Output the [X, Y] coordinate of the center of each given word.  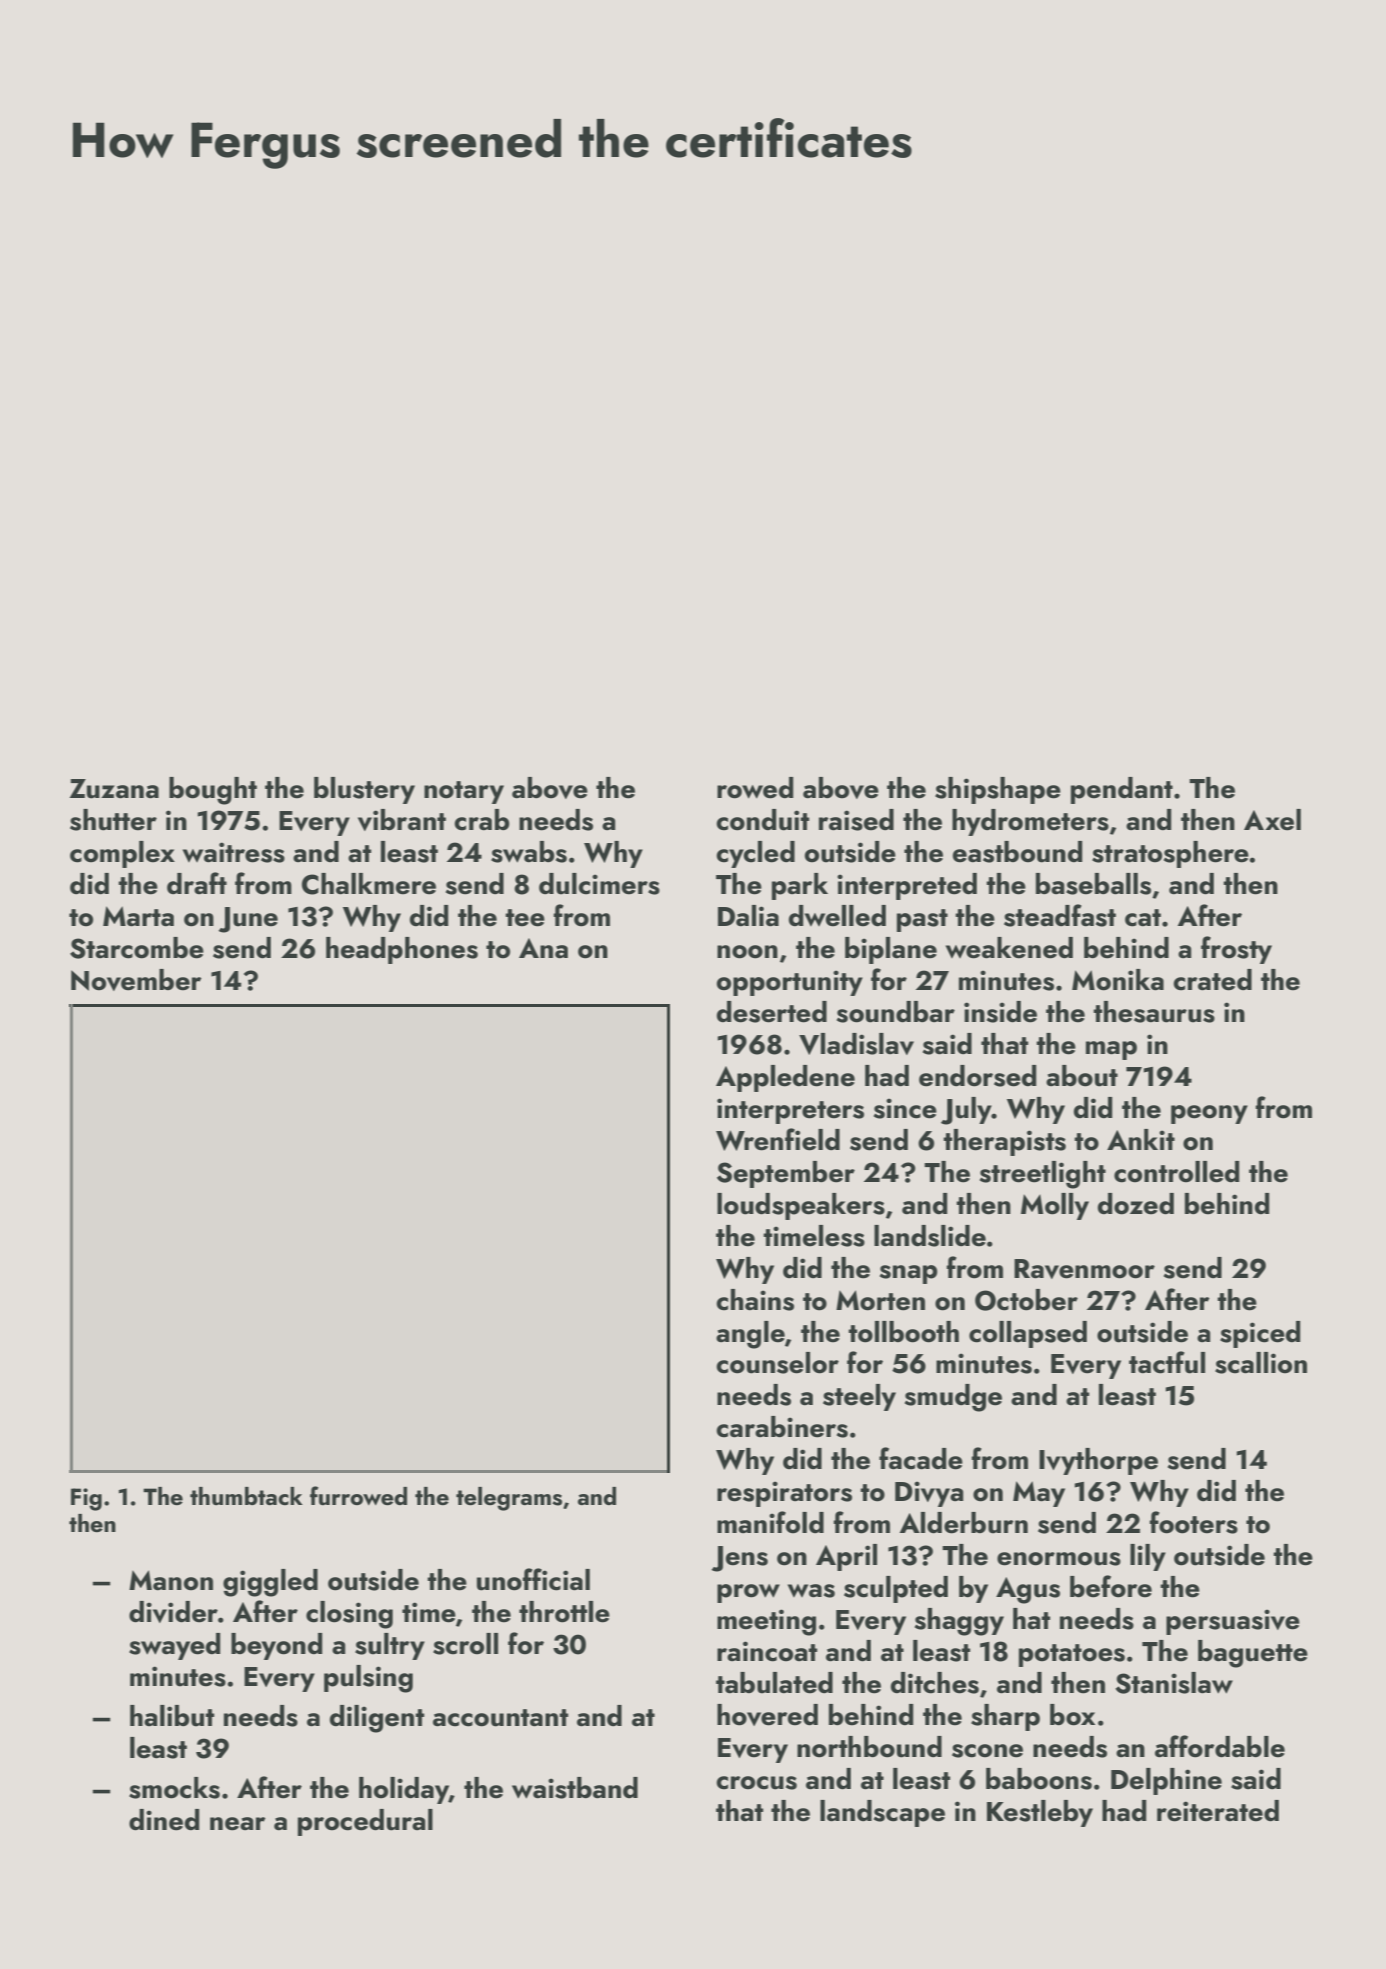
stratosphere [1170, 854]
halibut [172, 1716]
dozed [1136, 1204]
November [136, 980]
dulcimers [599, 884]
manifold [770, 1522]
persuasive [1233, 1622]
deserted [772, 1012]
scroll [465, 1644]
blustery [364, 790]
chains [755, 1300]
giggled [270, 1583]
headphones [402, 950]
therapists [1004, 1142]
